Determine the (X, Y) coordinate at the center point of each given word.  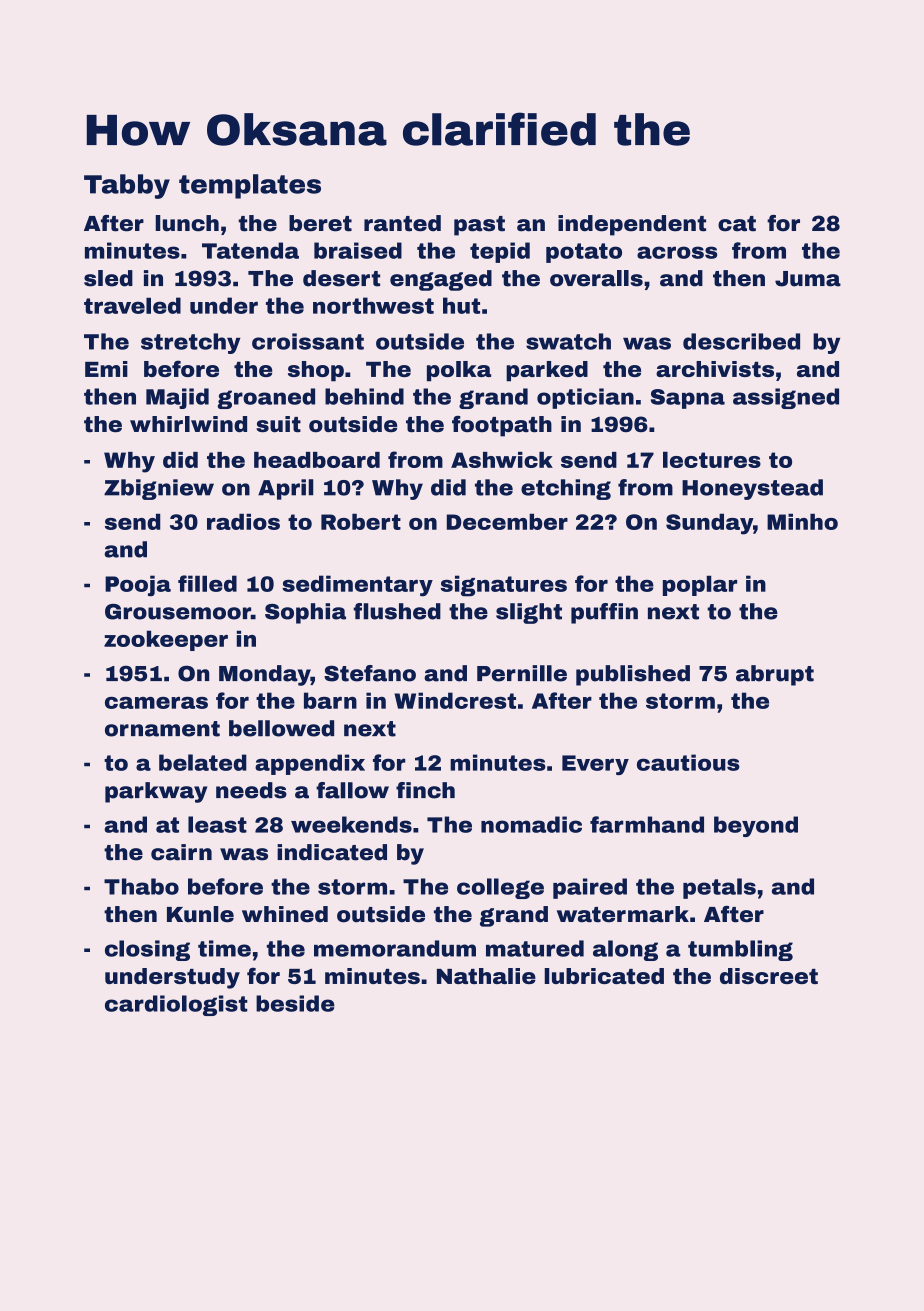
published (633, 675)
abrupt (775, 675)
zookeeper (166, 640)
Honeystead (752, 489)
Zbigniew (159, 489)
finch (425, 790)
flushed (397, 611)
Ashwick (502, 460)
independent (632, 225)
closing (147, 950)
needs (251, 790)
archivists (715, 369)
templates (250, 186)
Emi (106, 369)
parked (547, 371)
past (479, 226)
